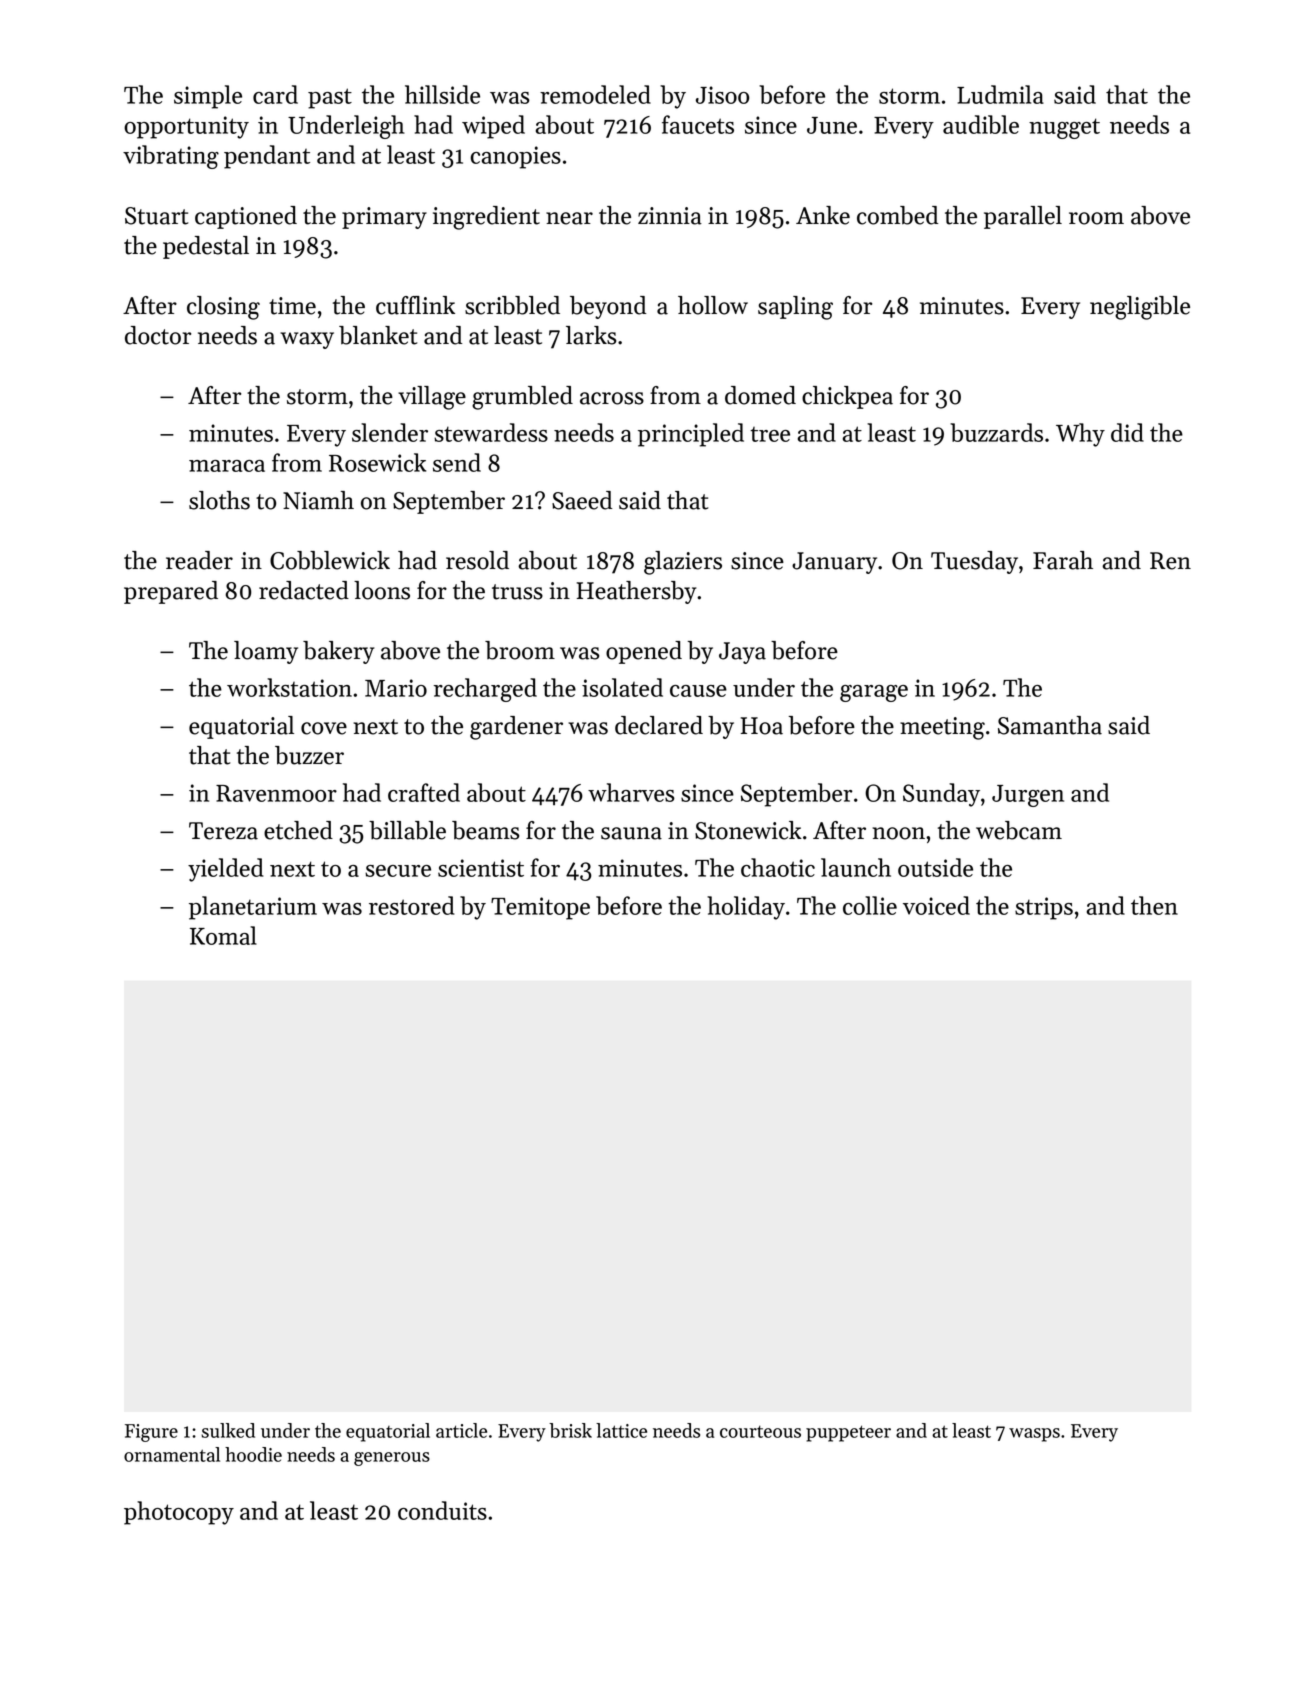 This image has width=1315, height=1702. What do you see at coordinates (996, 432) in the image?
I see `buzzards` at bounding box center [996, 432].
